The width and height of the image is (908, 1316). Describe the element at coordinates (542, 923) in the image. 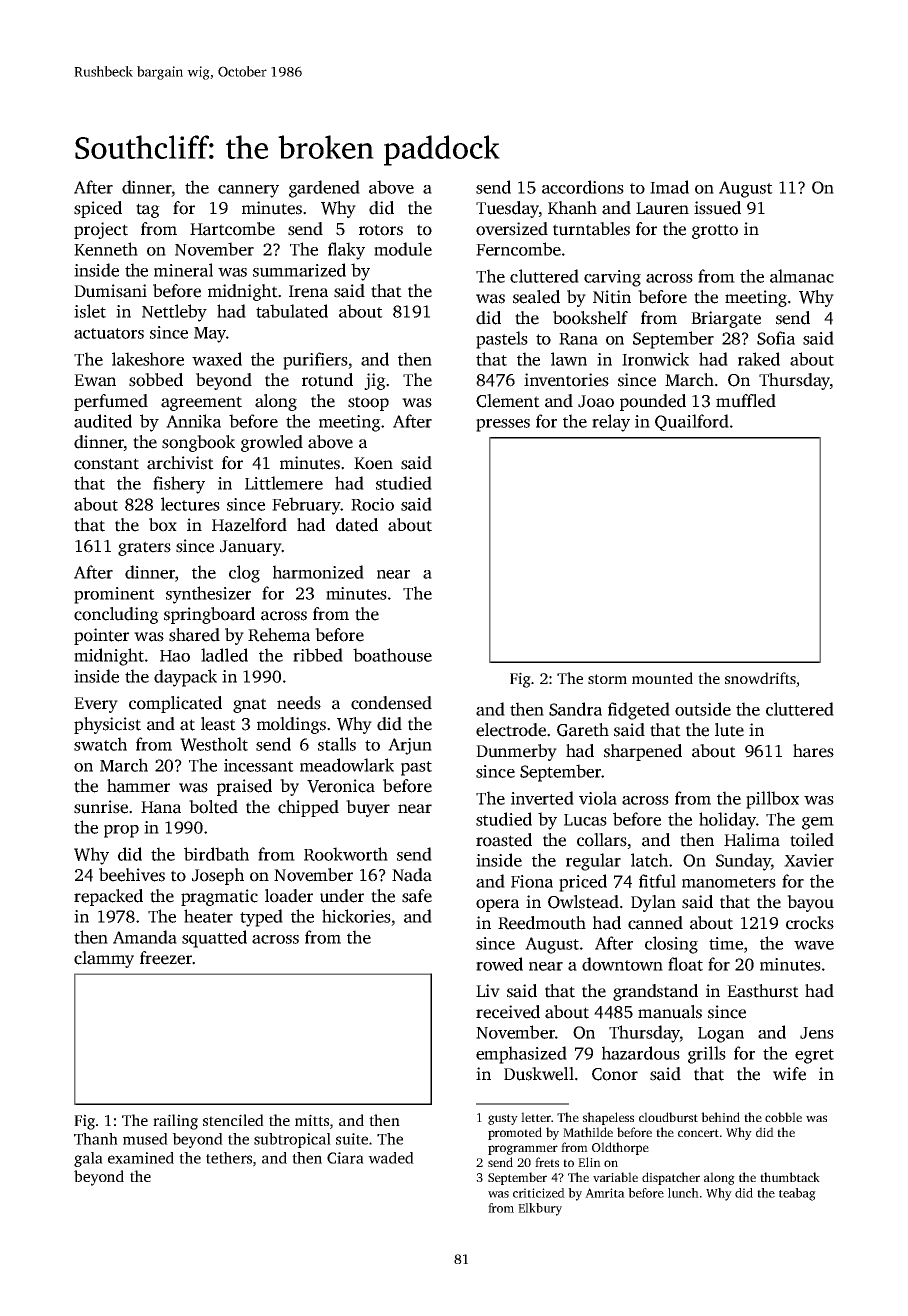

I see `Reedmouth` at that location.
